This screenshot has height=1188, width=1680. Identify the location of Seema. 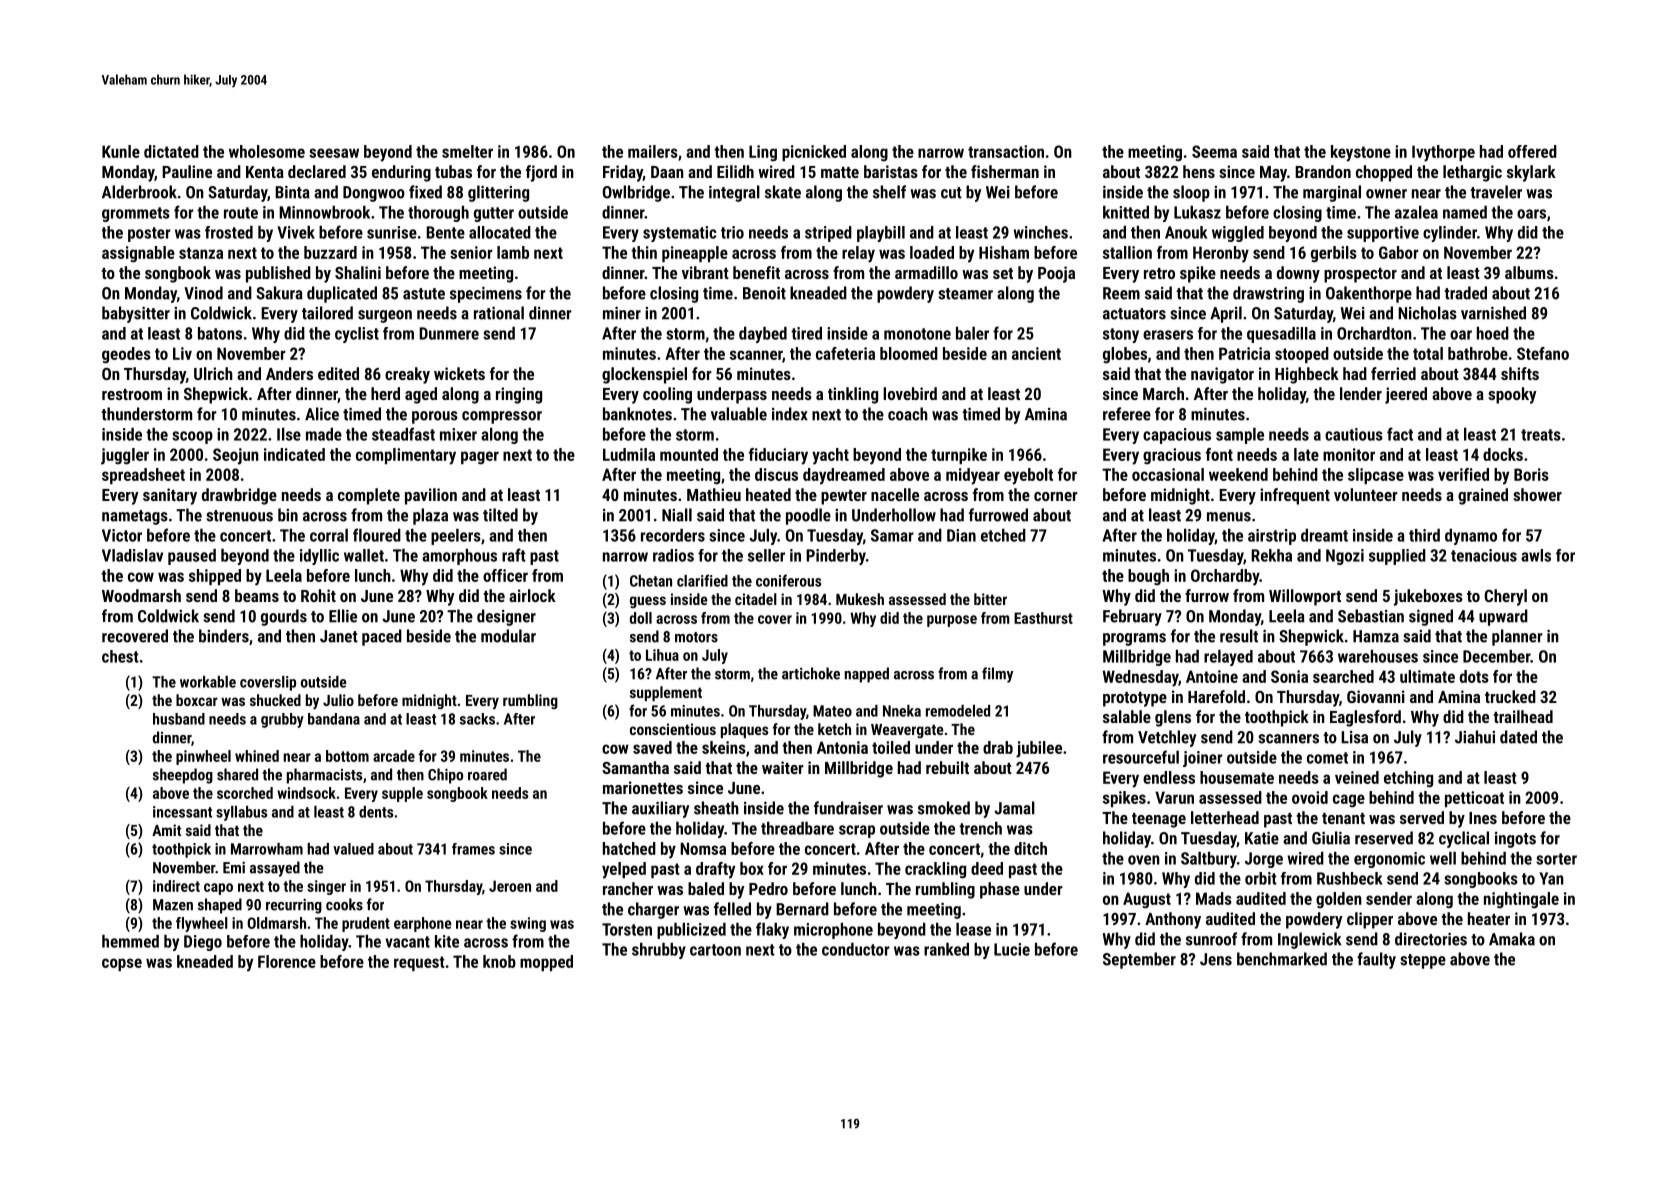
(1214, 151).
